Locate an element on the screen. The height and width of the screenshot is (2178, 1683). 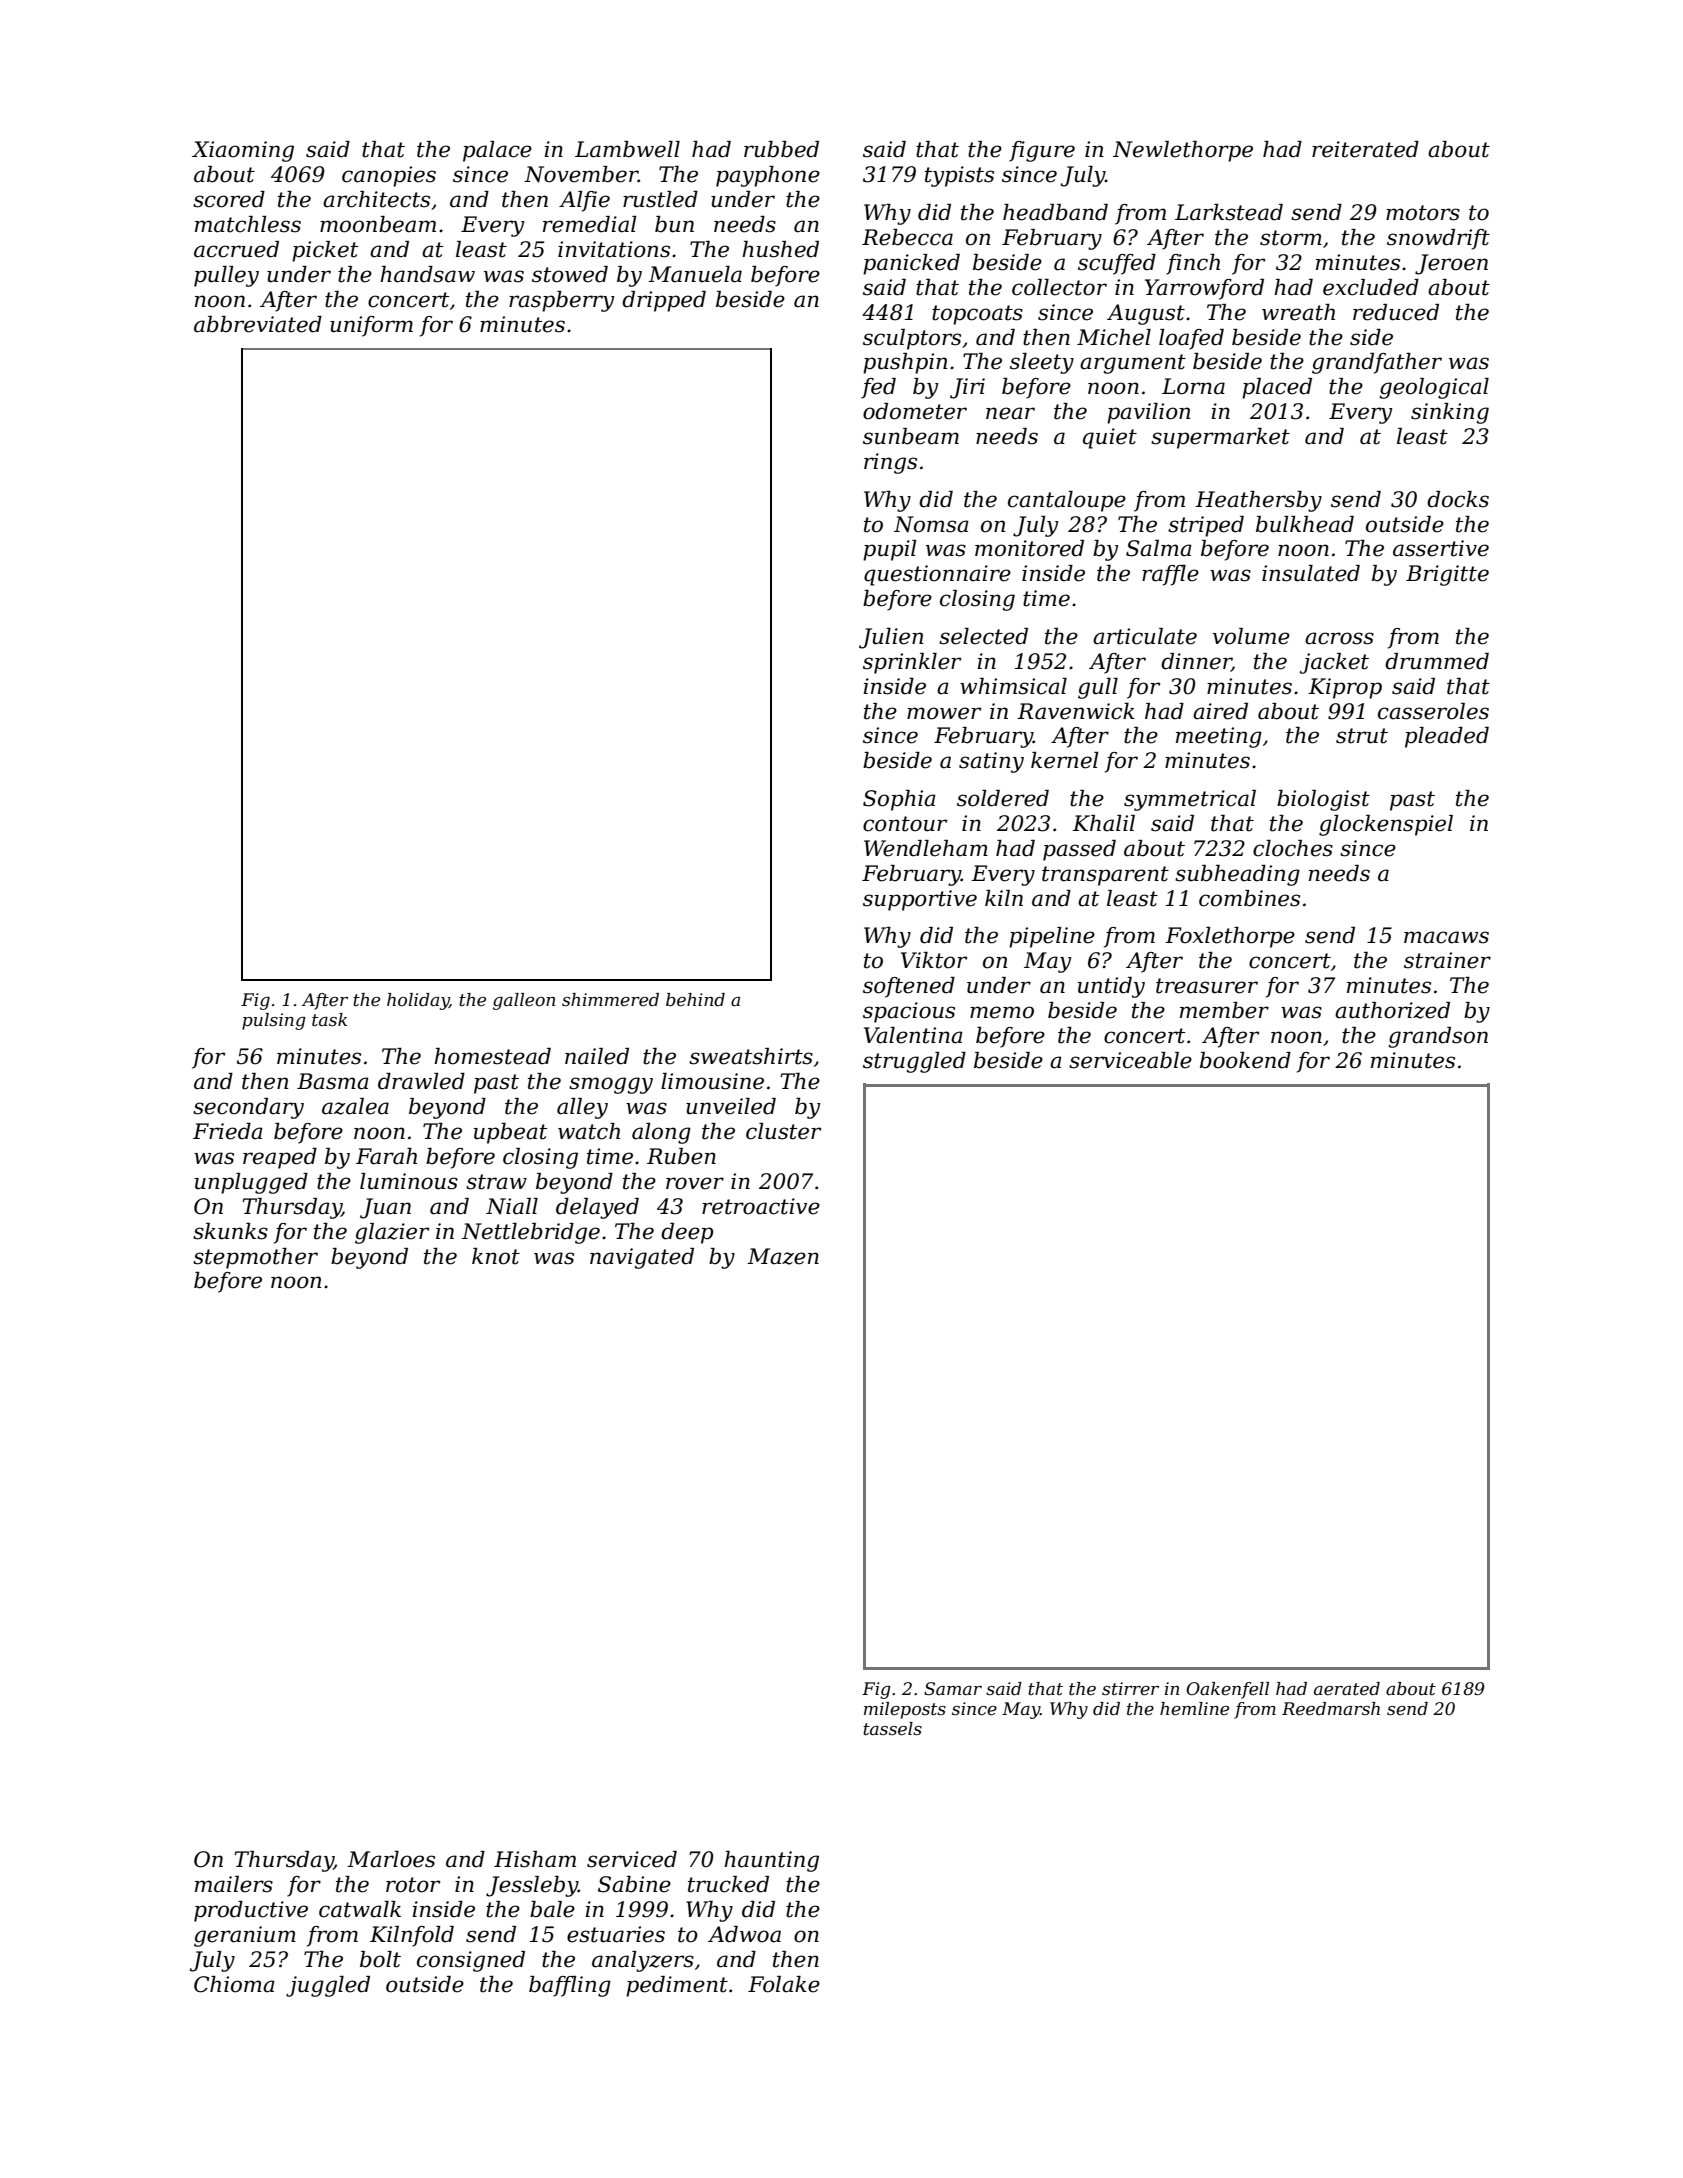
Marloes is located at coordinates (391, 1859).
